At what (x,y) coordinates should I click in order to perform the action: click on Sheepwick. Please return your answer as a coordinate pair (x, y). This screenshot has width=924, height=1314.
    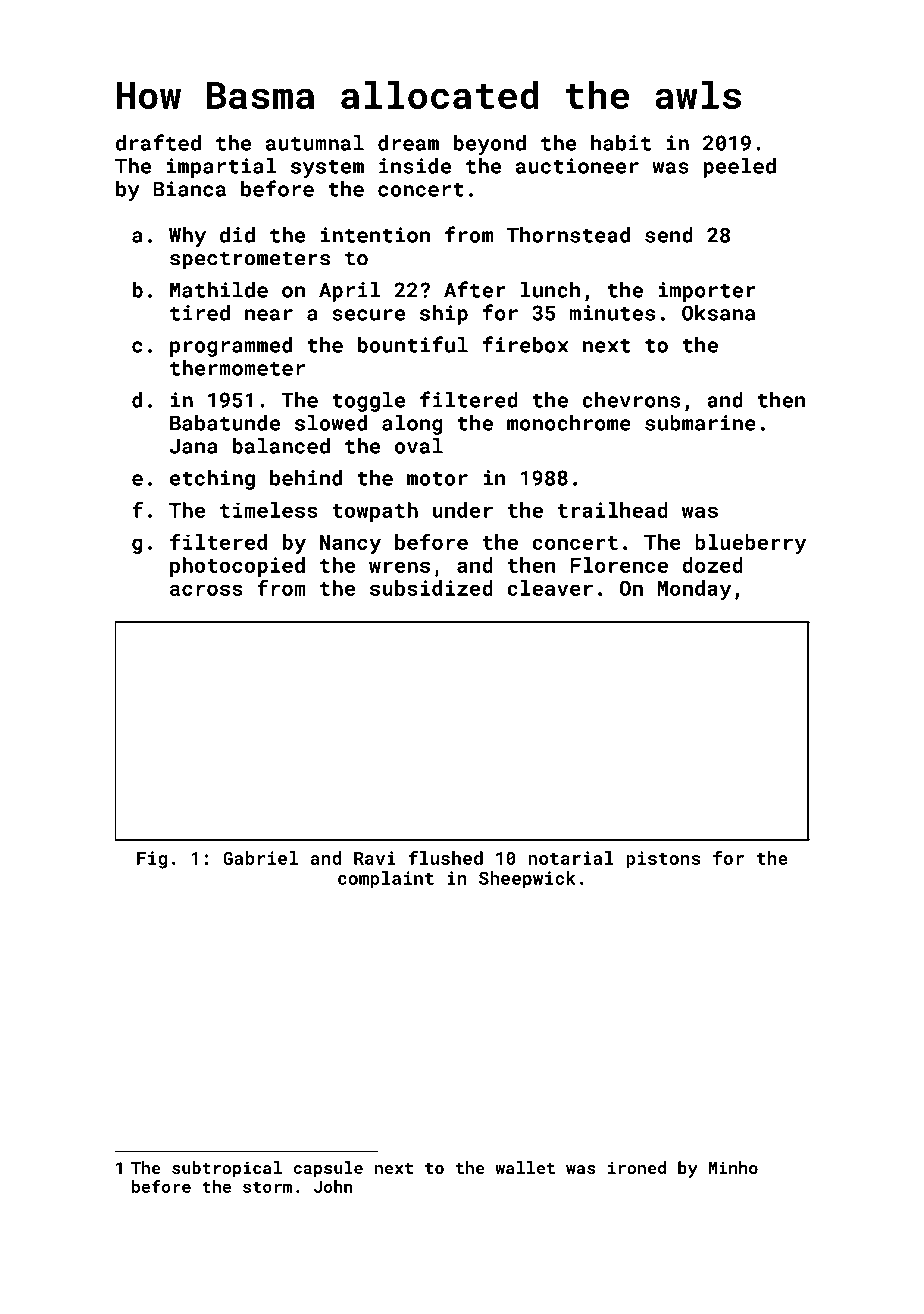
    Looking at the image, I should click on (527, 880).
